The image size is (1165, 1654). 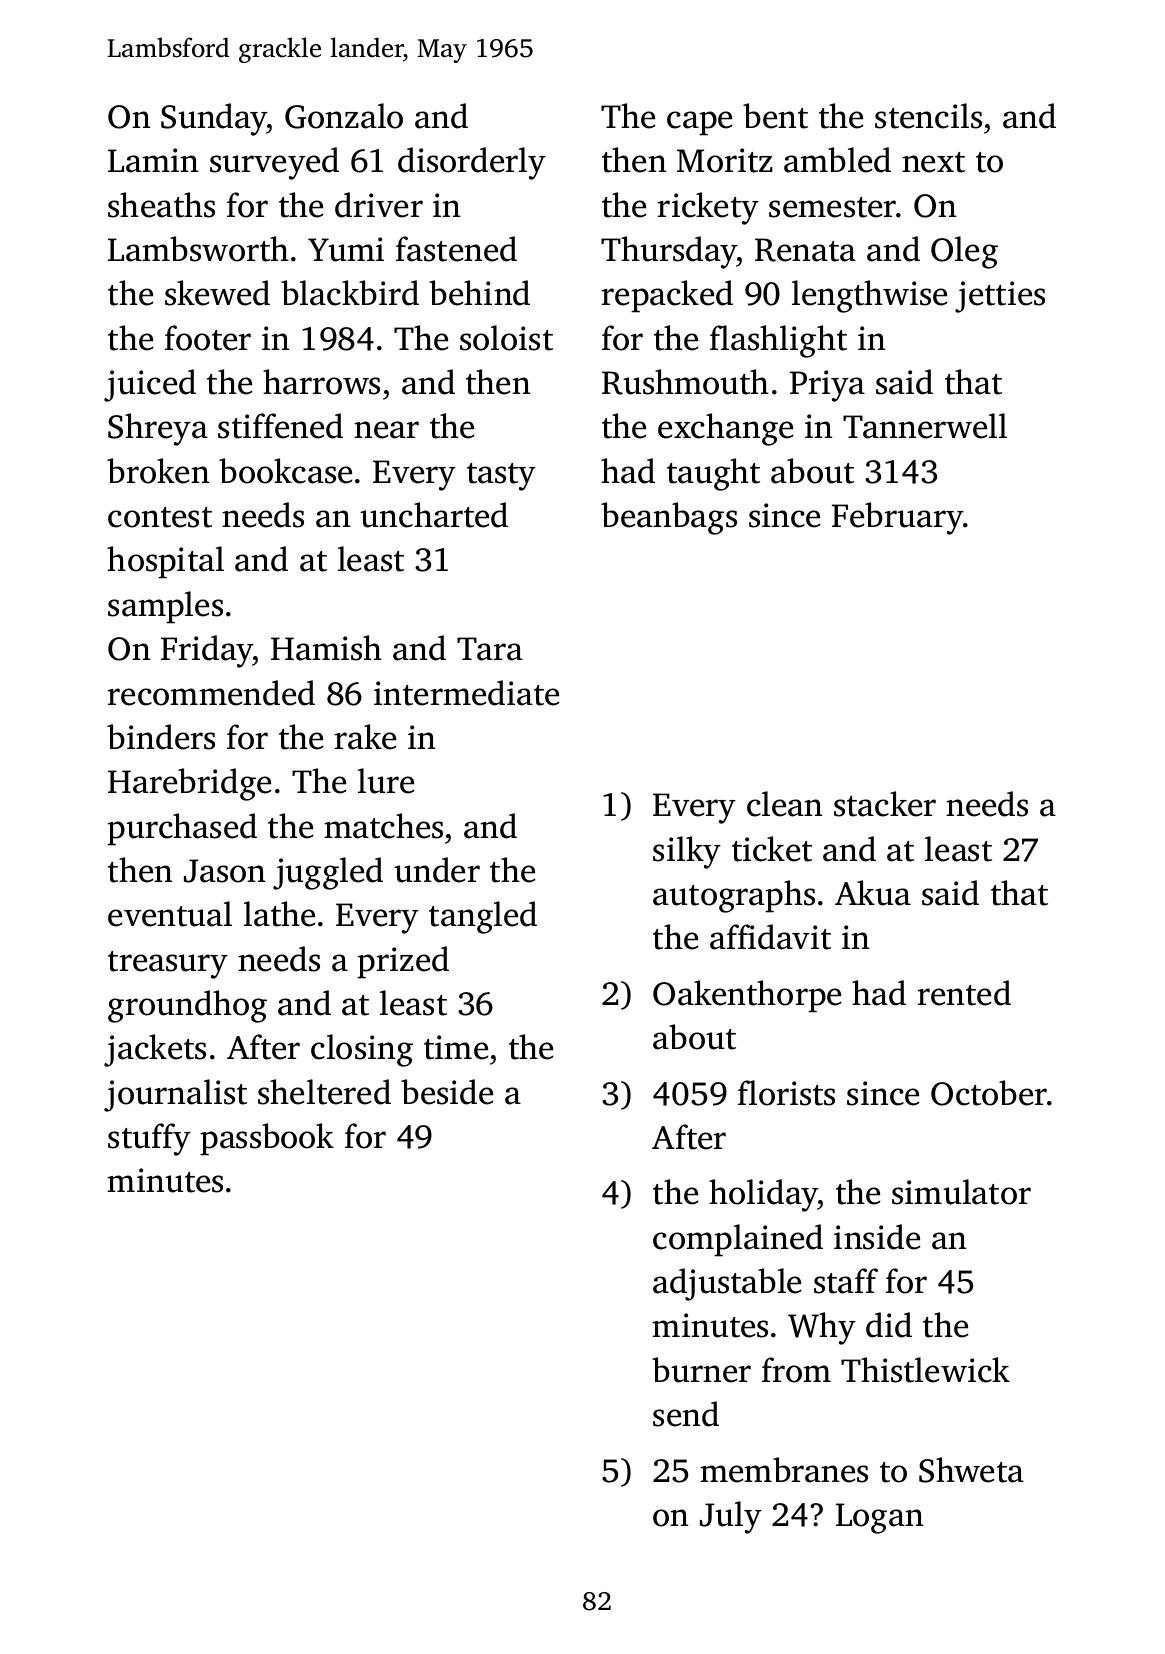 I want to click on Oakenthorpe, so click(x=747, y=996).
